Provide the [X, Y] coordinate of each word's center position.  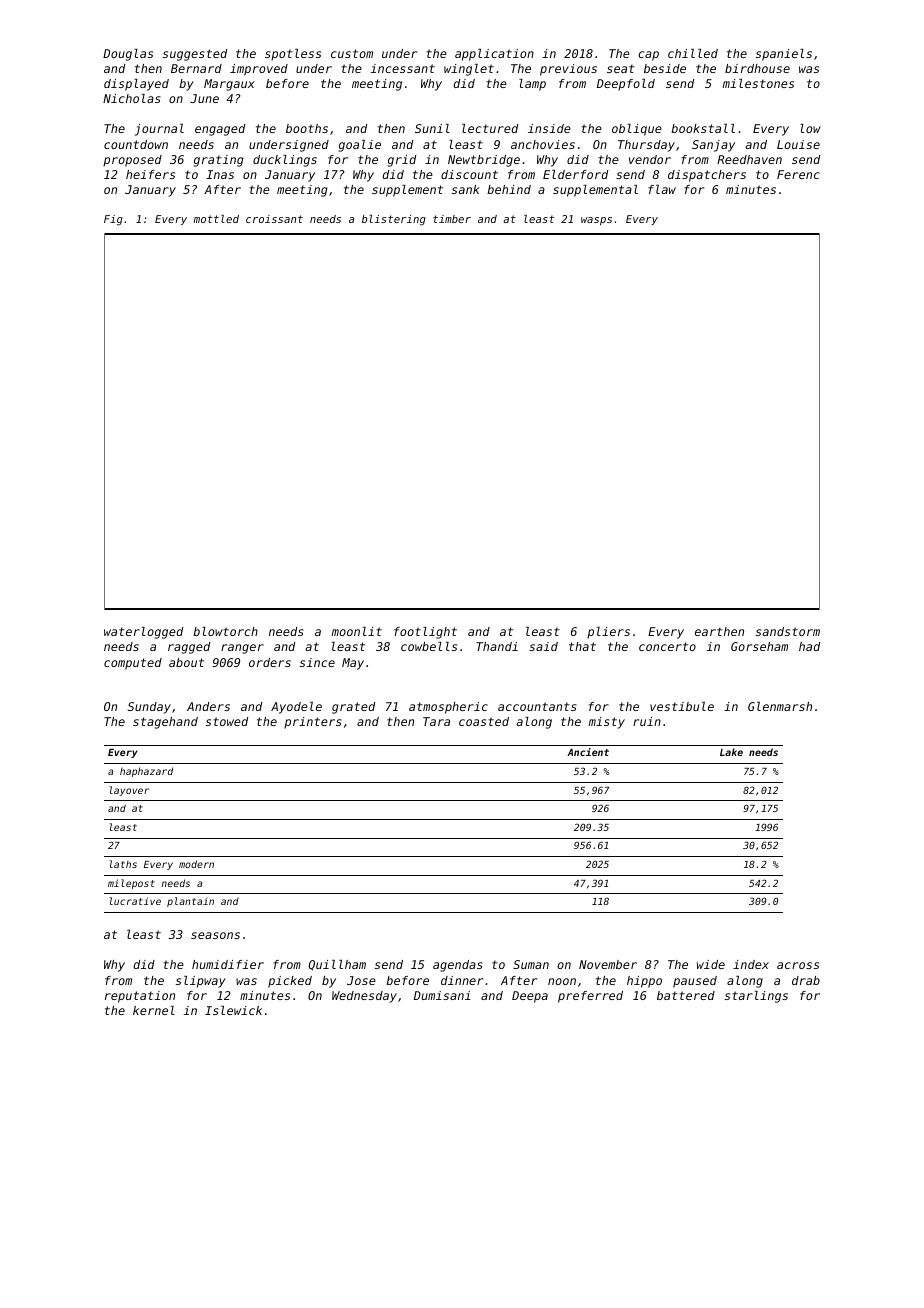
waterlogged [143, 633]
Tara [436, 721]
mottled [216, 219]
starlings [756, 997]
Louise [798, 144]
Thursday [646, 146]
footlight [425, 633]
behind [509, 189]
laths [123, 864]
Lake [731, 752]
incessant [402, 68]
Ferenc [798, 174]
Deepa [530, 997]
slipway [201, 982]
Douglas [128, 55]
